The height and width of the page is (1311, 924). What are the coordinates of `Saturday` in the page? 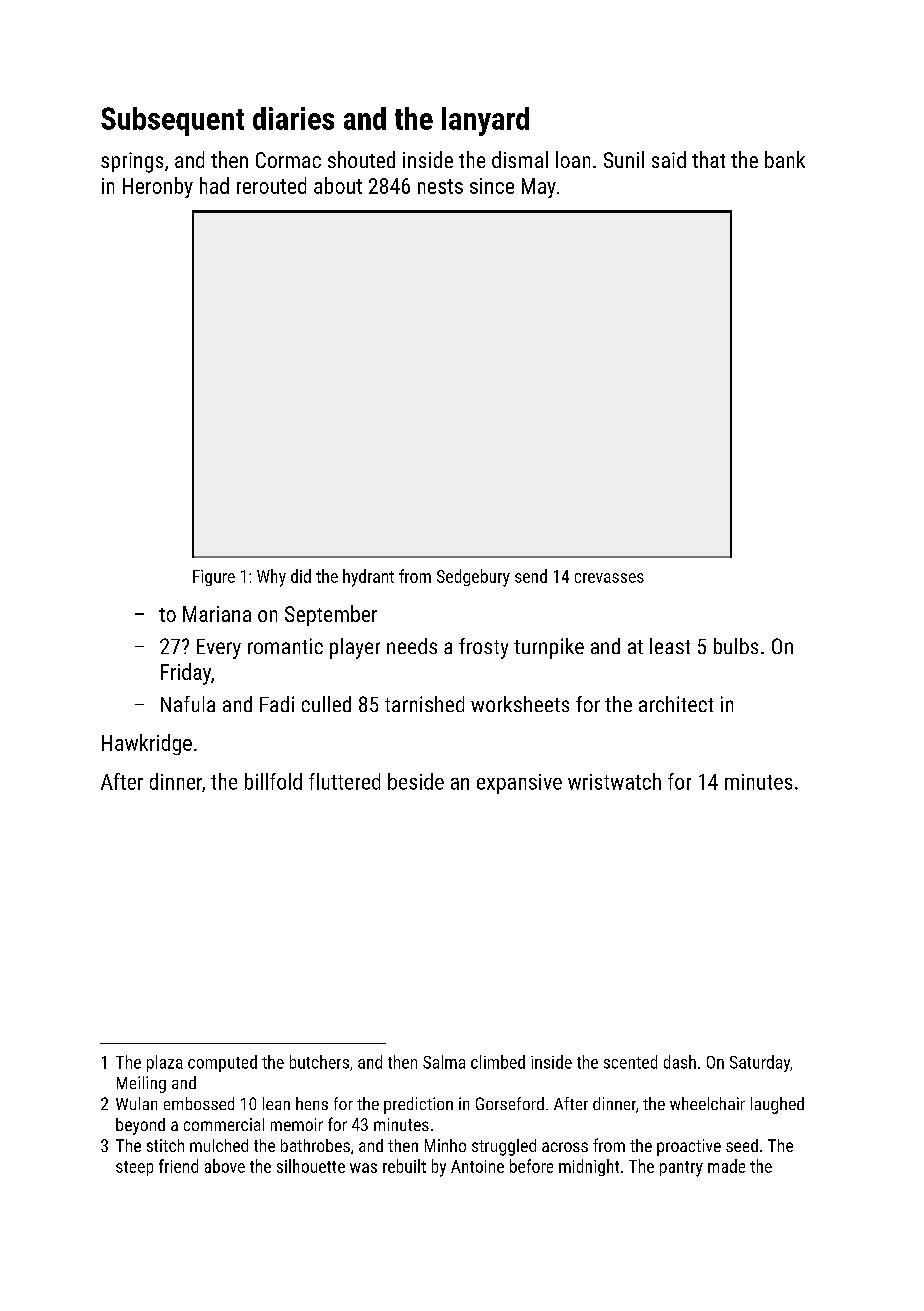 It's located at (760, 1063).
